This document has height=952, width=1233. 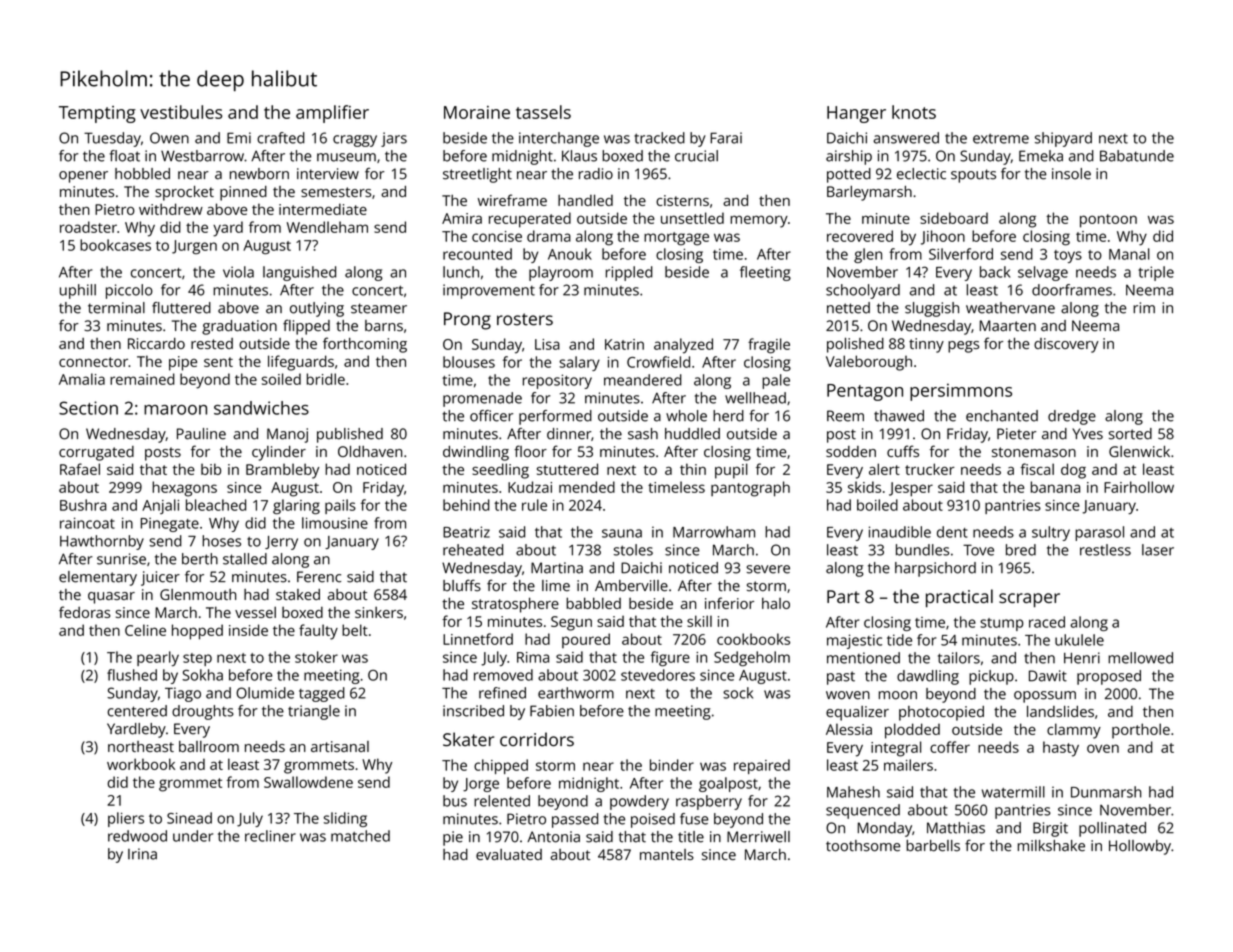 I want to click on Hanger, so click(x=856, y=114).
